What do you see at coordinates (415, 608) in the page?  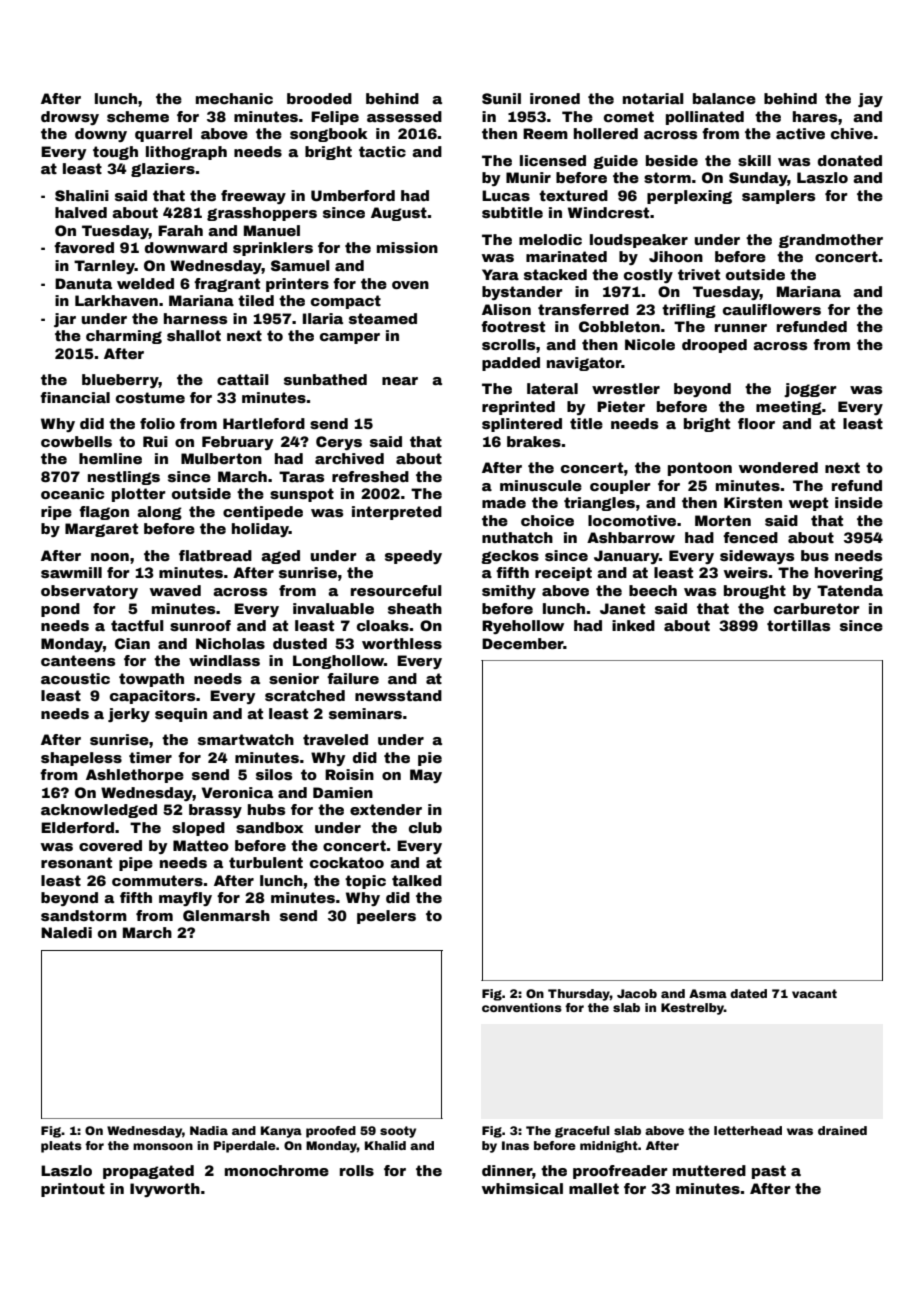 I see `sheath` at bounding box center [415, 608].
